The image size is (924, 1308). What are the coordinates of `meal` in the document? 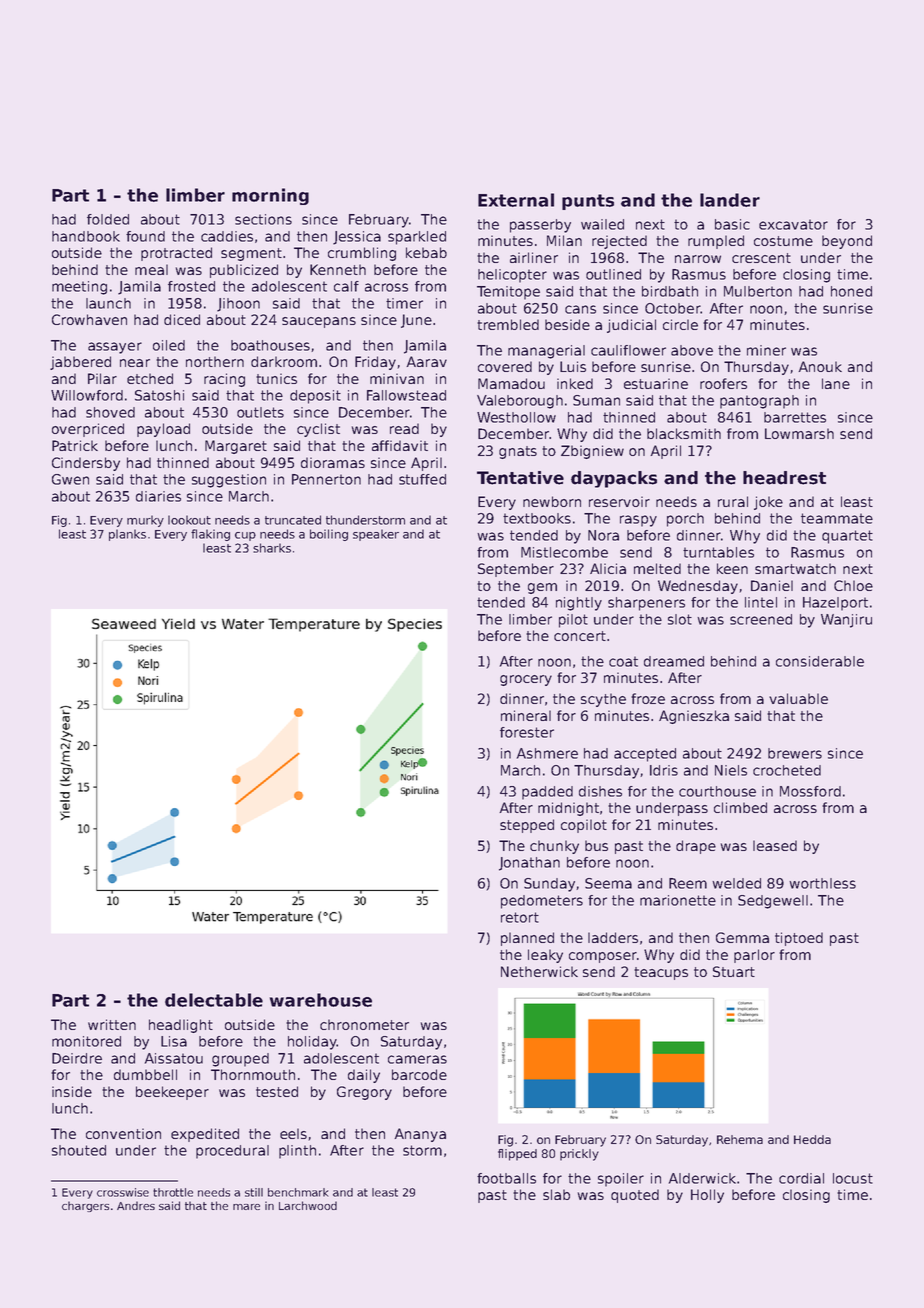 It's located at (151, 269).
